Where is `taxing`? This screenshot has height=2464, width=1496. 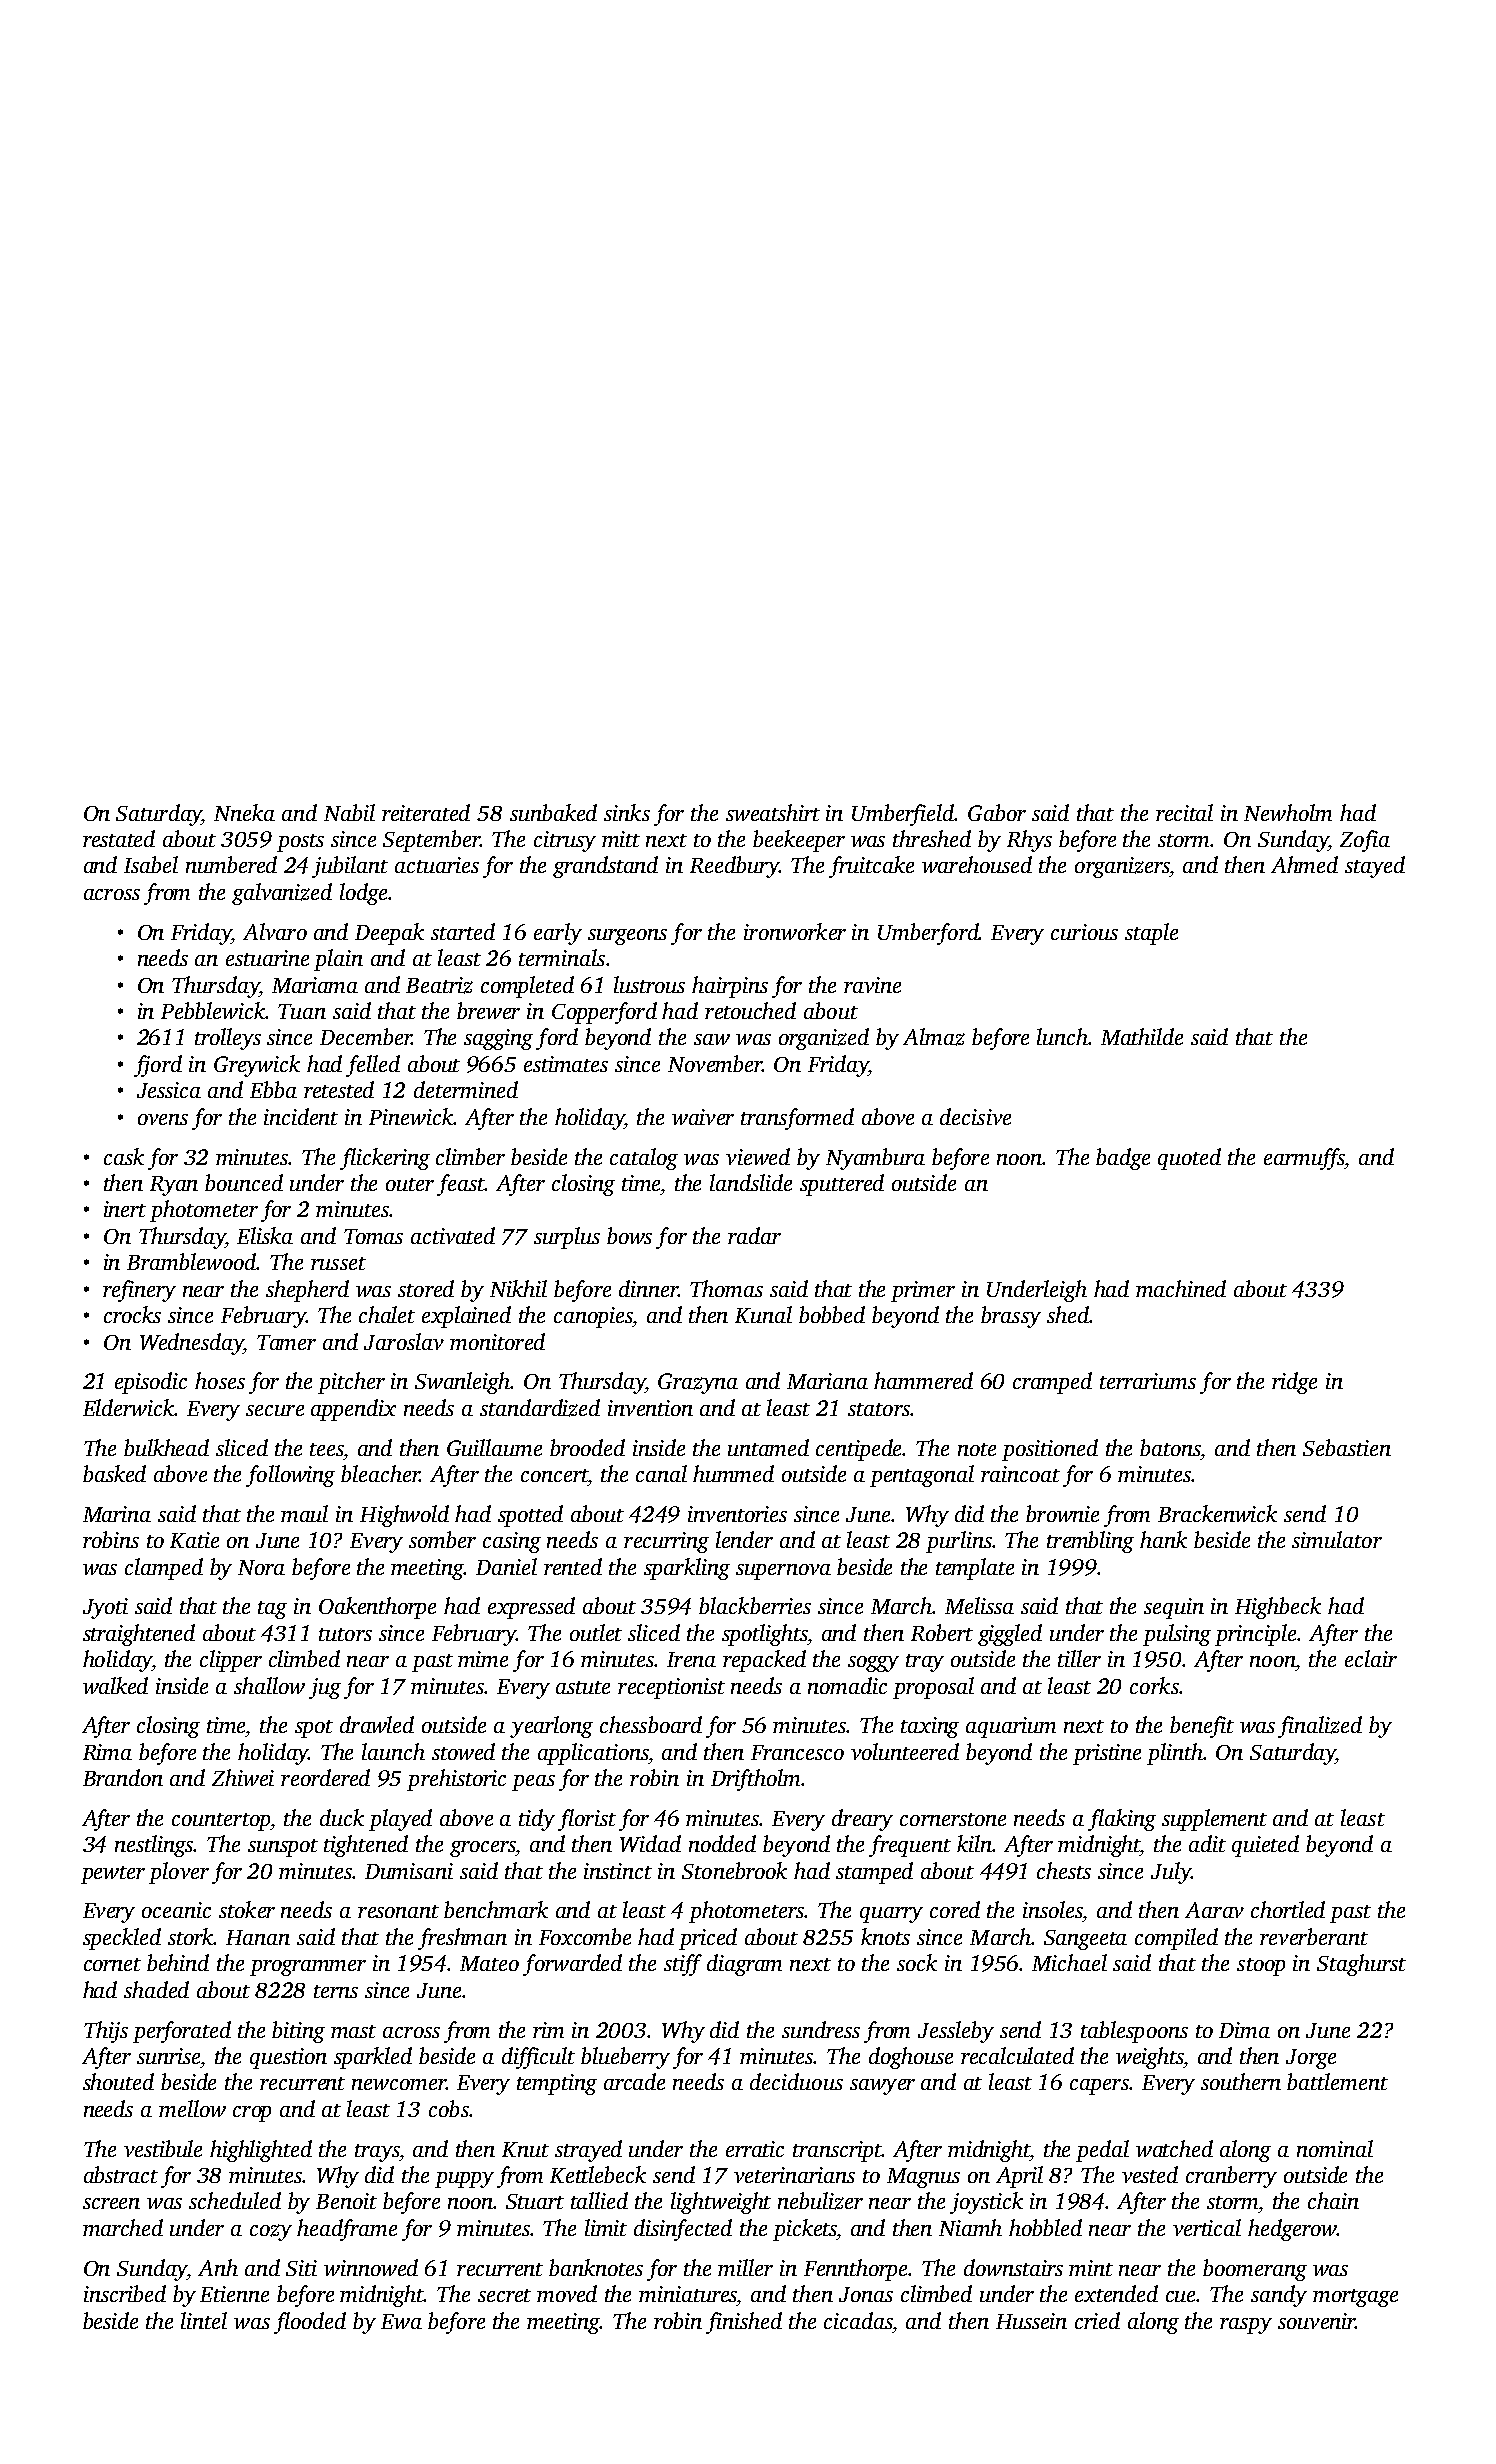 taxing is located at coordinates (930, 1727).
